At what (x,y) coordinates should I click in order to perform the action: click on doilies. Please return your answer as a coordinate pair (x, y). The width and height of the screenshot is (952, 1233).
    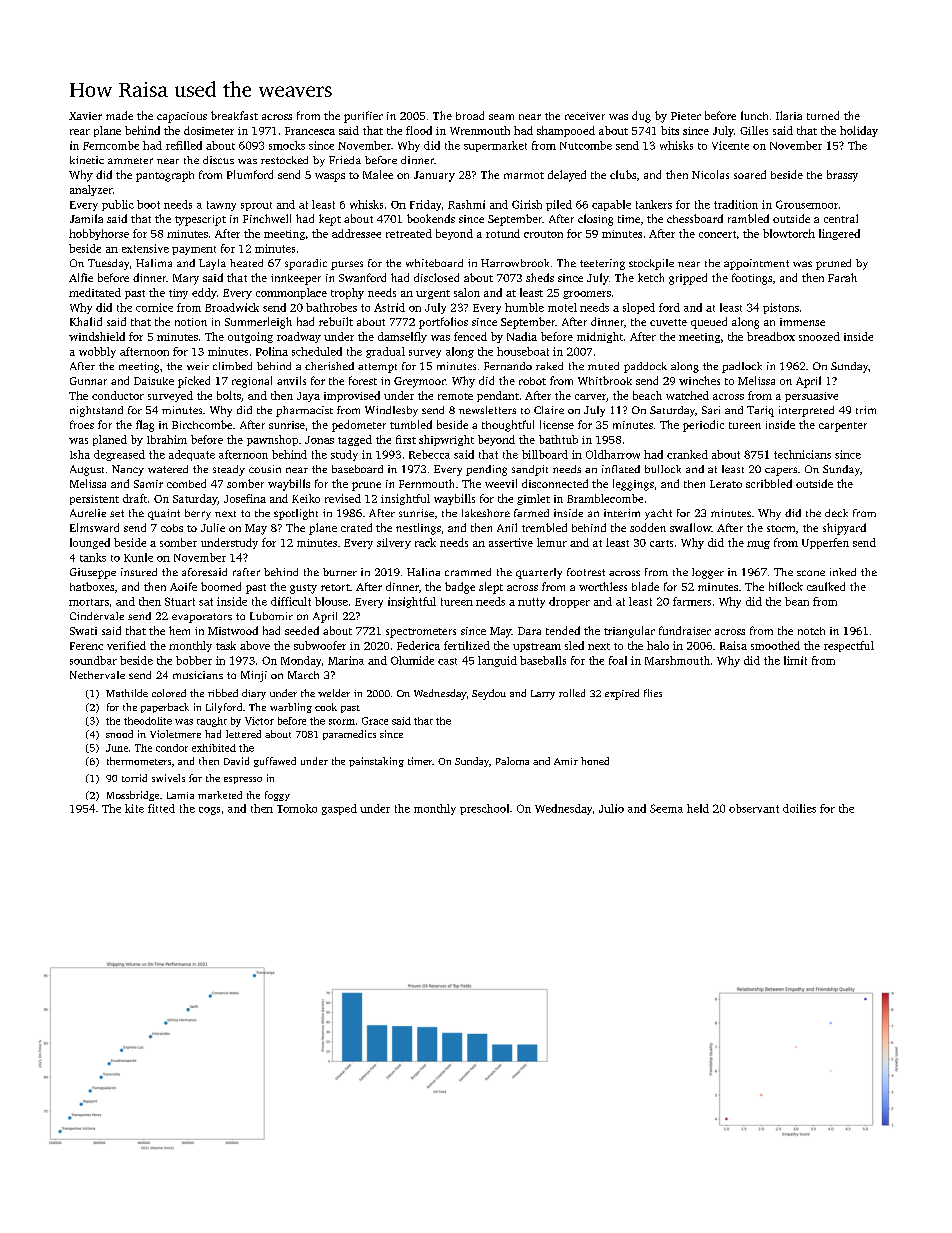
    Looking at the image, I should click on (799, 808).
